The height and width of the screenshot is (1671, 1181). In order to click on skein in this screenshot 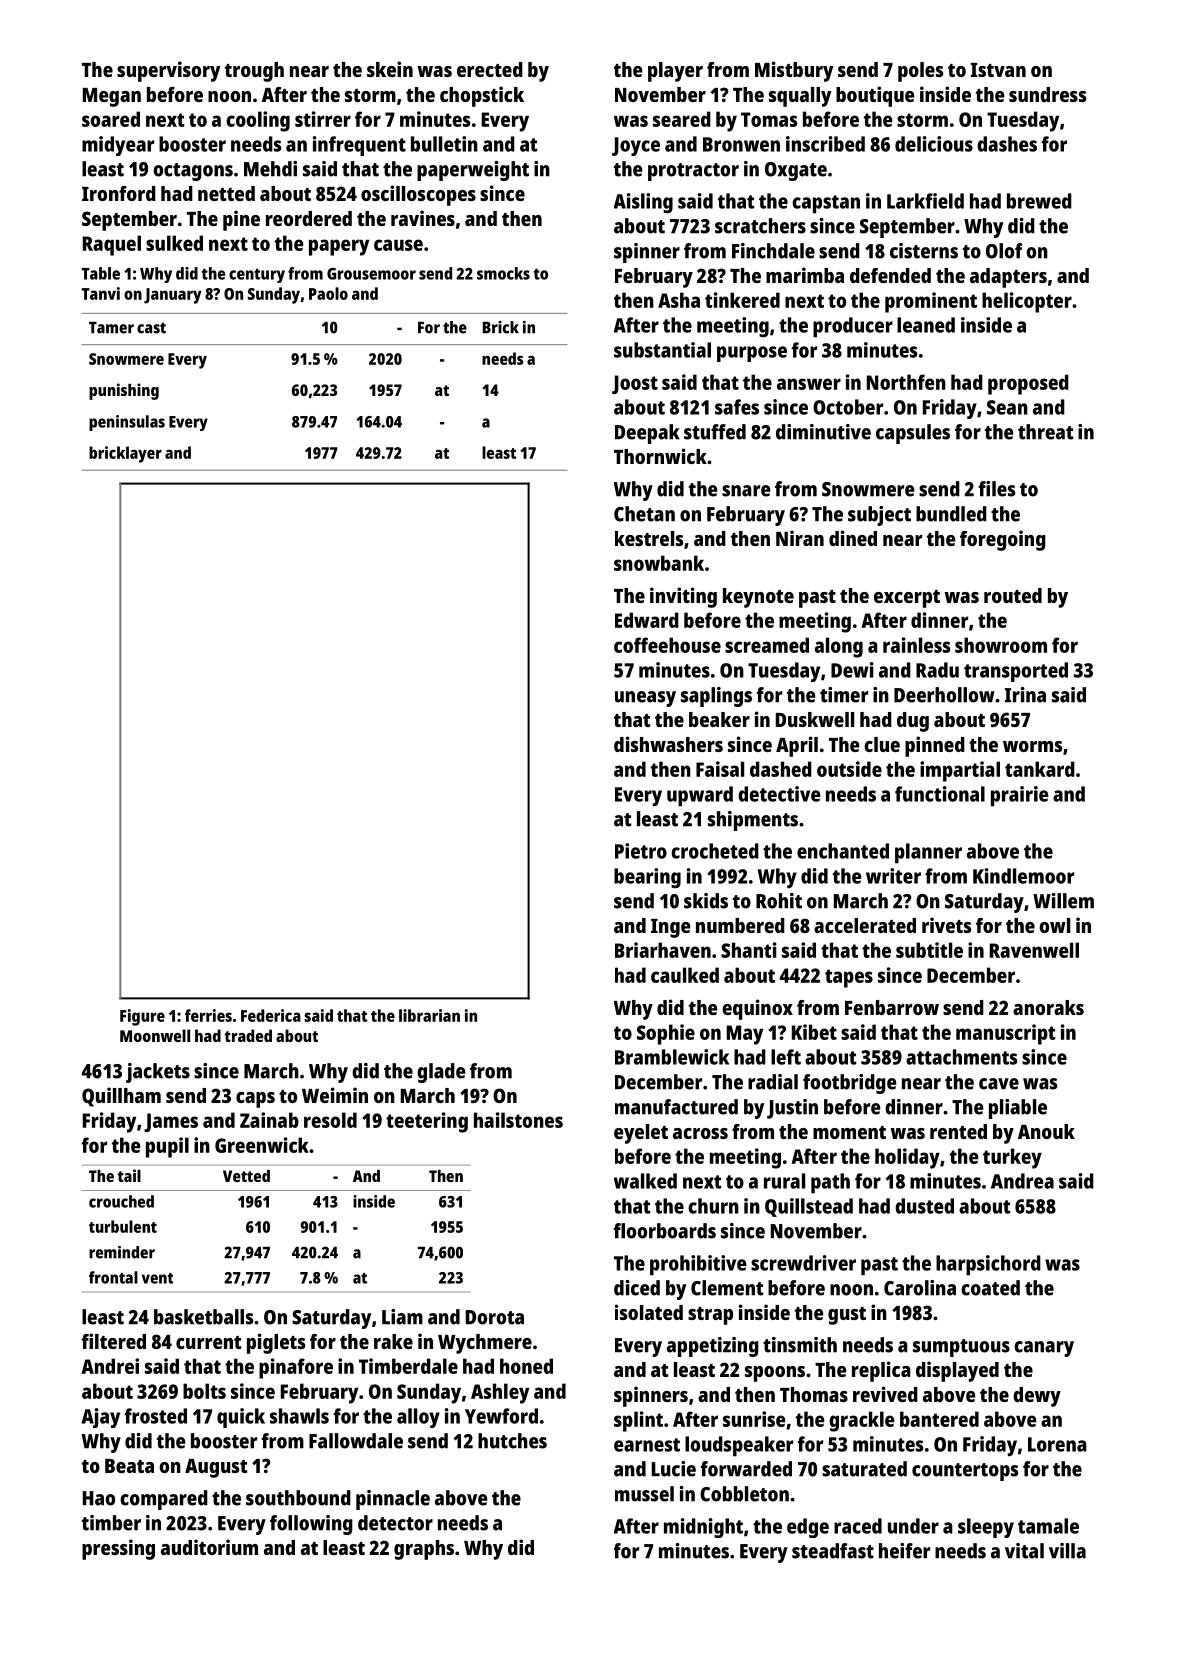, I will do `click(390, 69)`.
